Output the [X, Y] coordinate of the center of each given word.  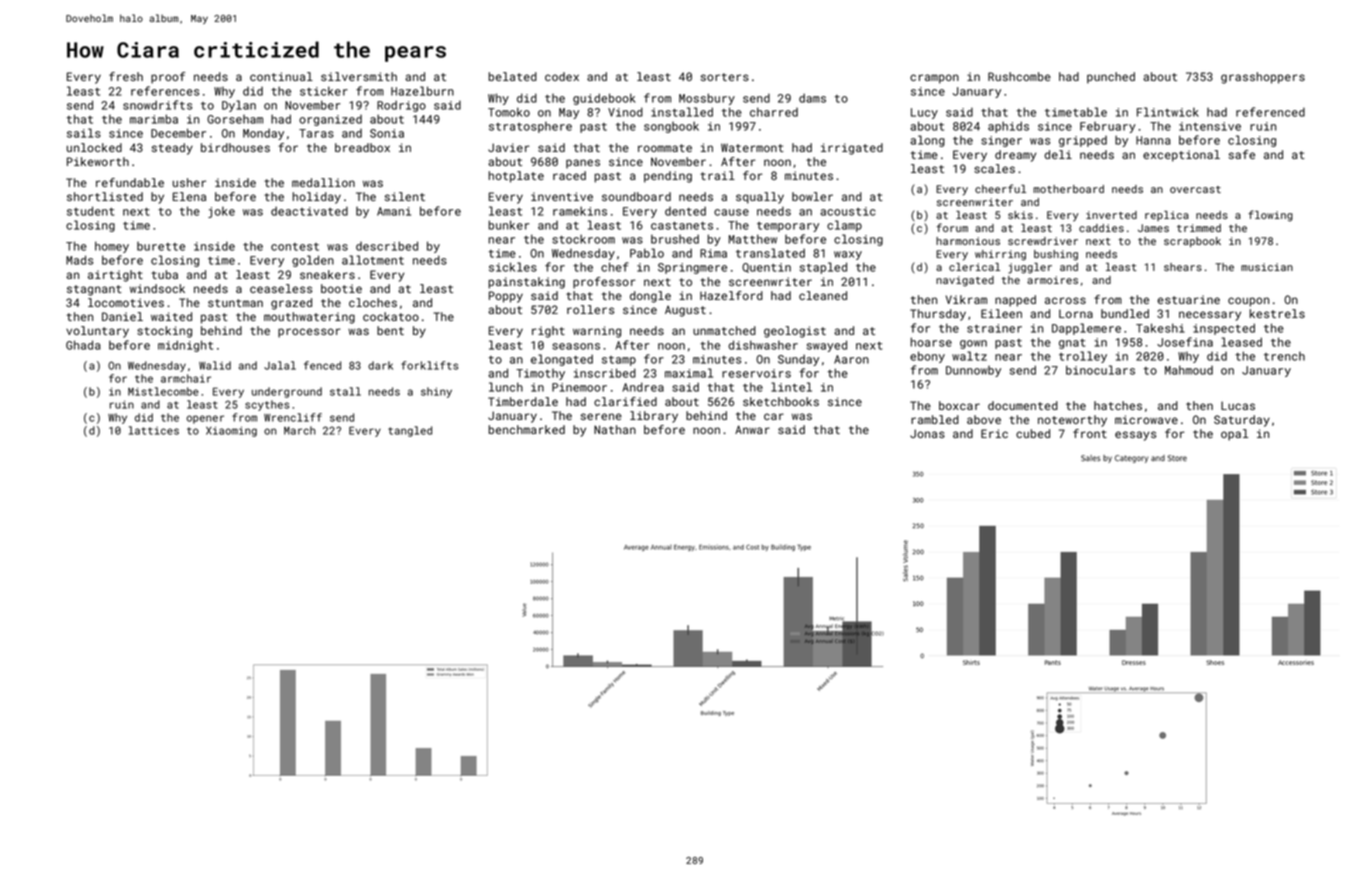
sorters [724, 77]
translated [770, 253]
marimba [154, 119]
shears [1183, 267]
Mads [79, 260]
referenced [1270, 112]
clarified [625, 401]
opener [205, 419]
